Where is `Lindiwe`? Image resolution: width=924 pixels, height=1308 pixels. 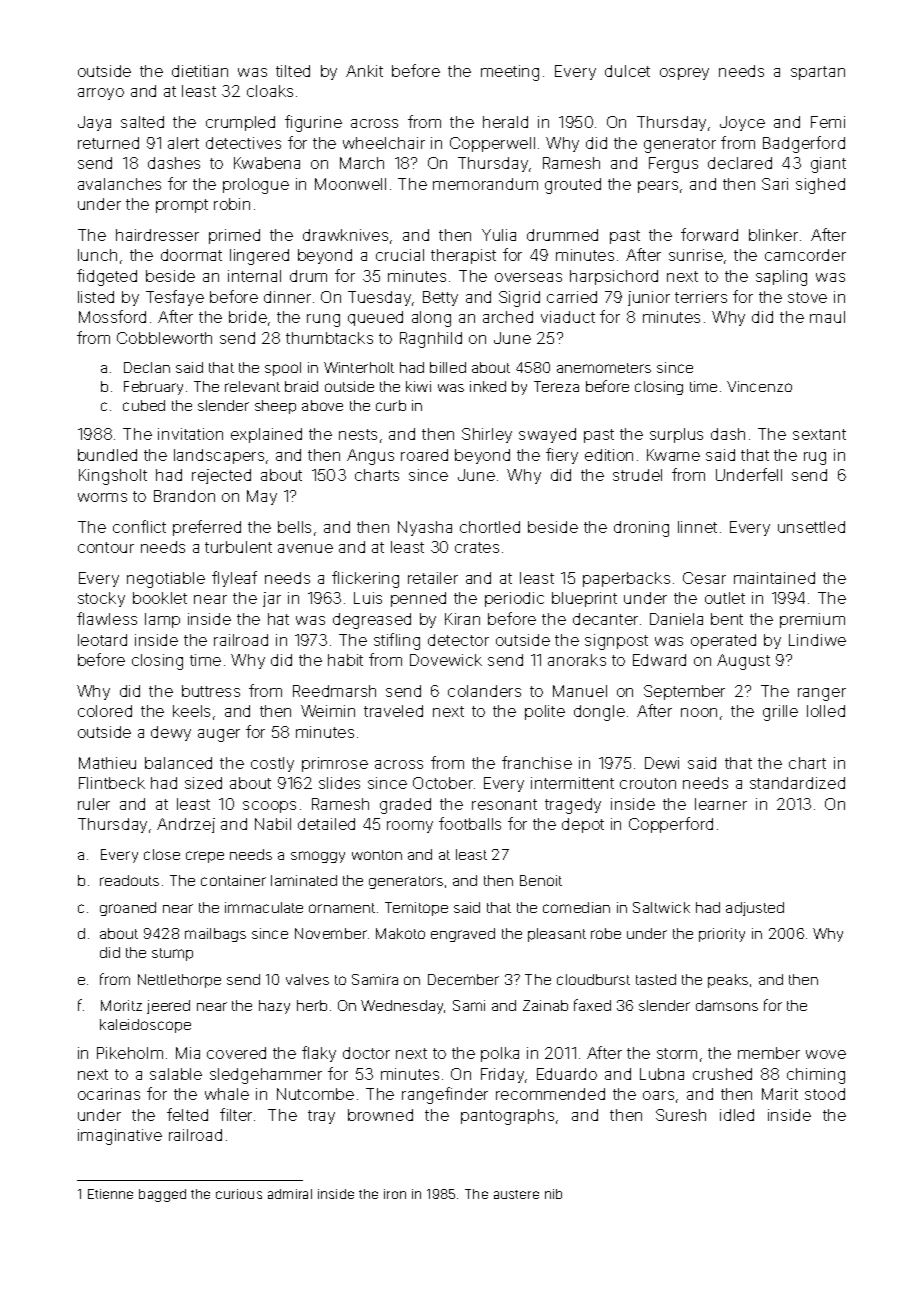 Lindiwe is located at coordinates (817, 640).
